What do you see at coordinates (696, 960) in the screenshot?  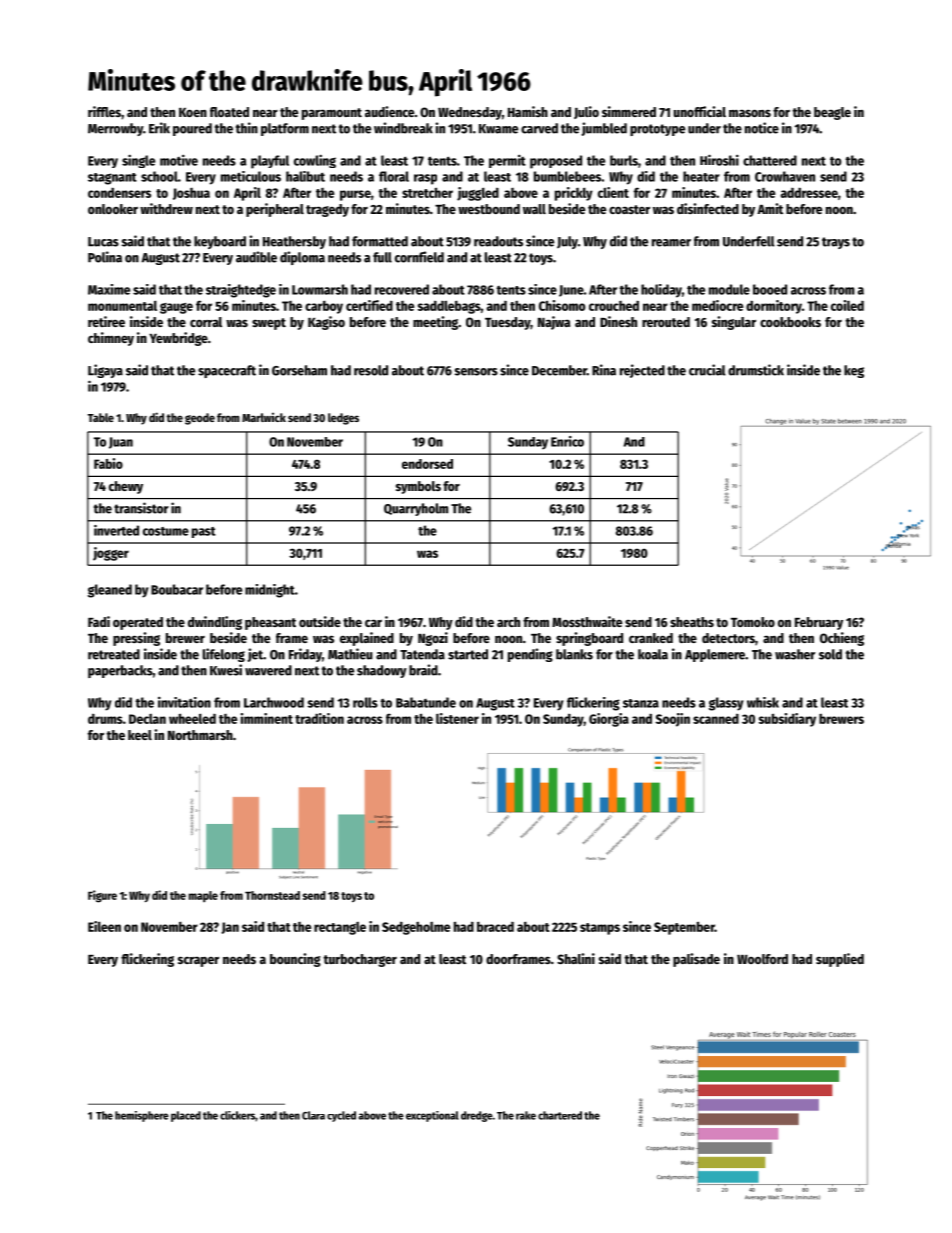 I see `palisade` at bounding box center [696, 960].
